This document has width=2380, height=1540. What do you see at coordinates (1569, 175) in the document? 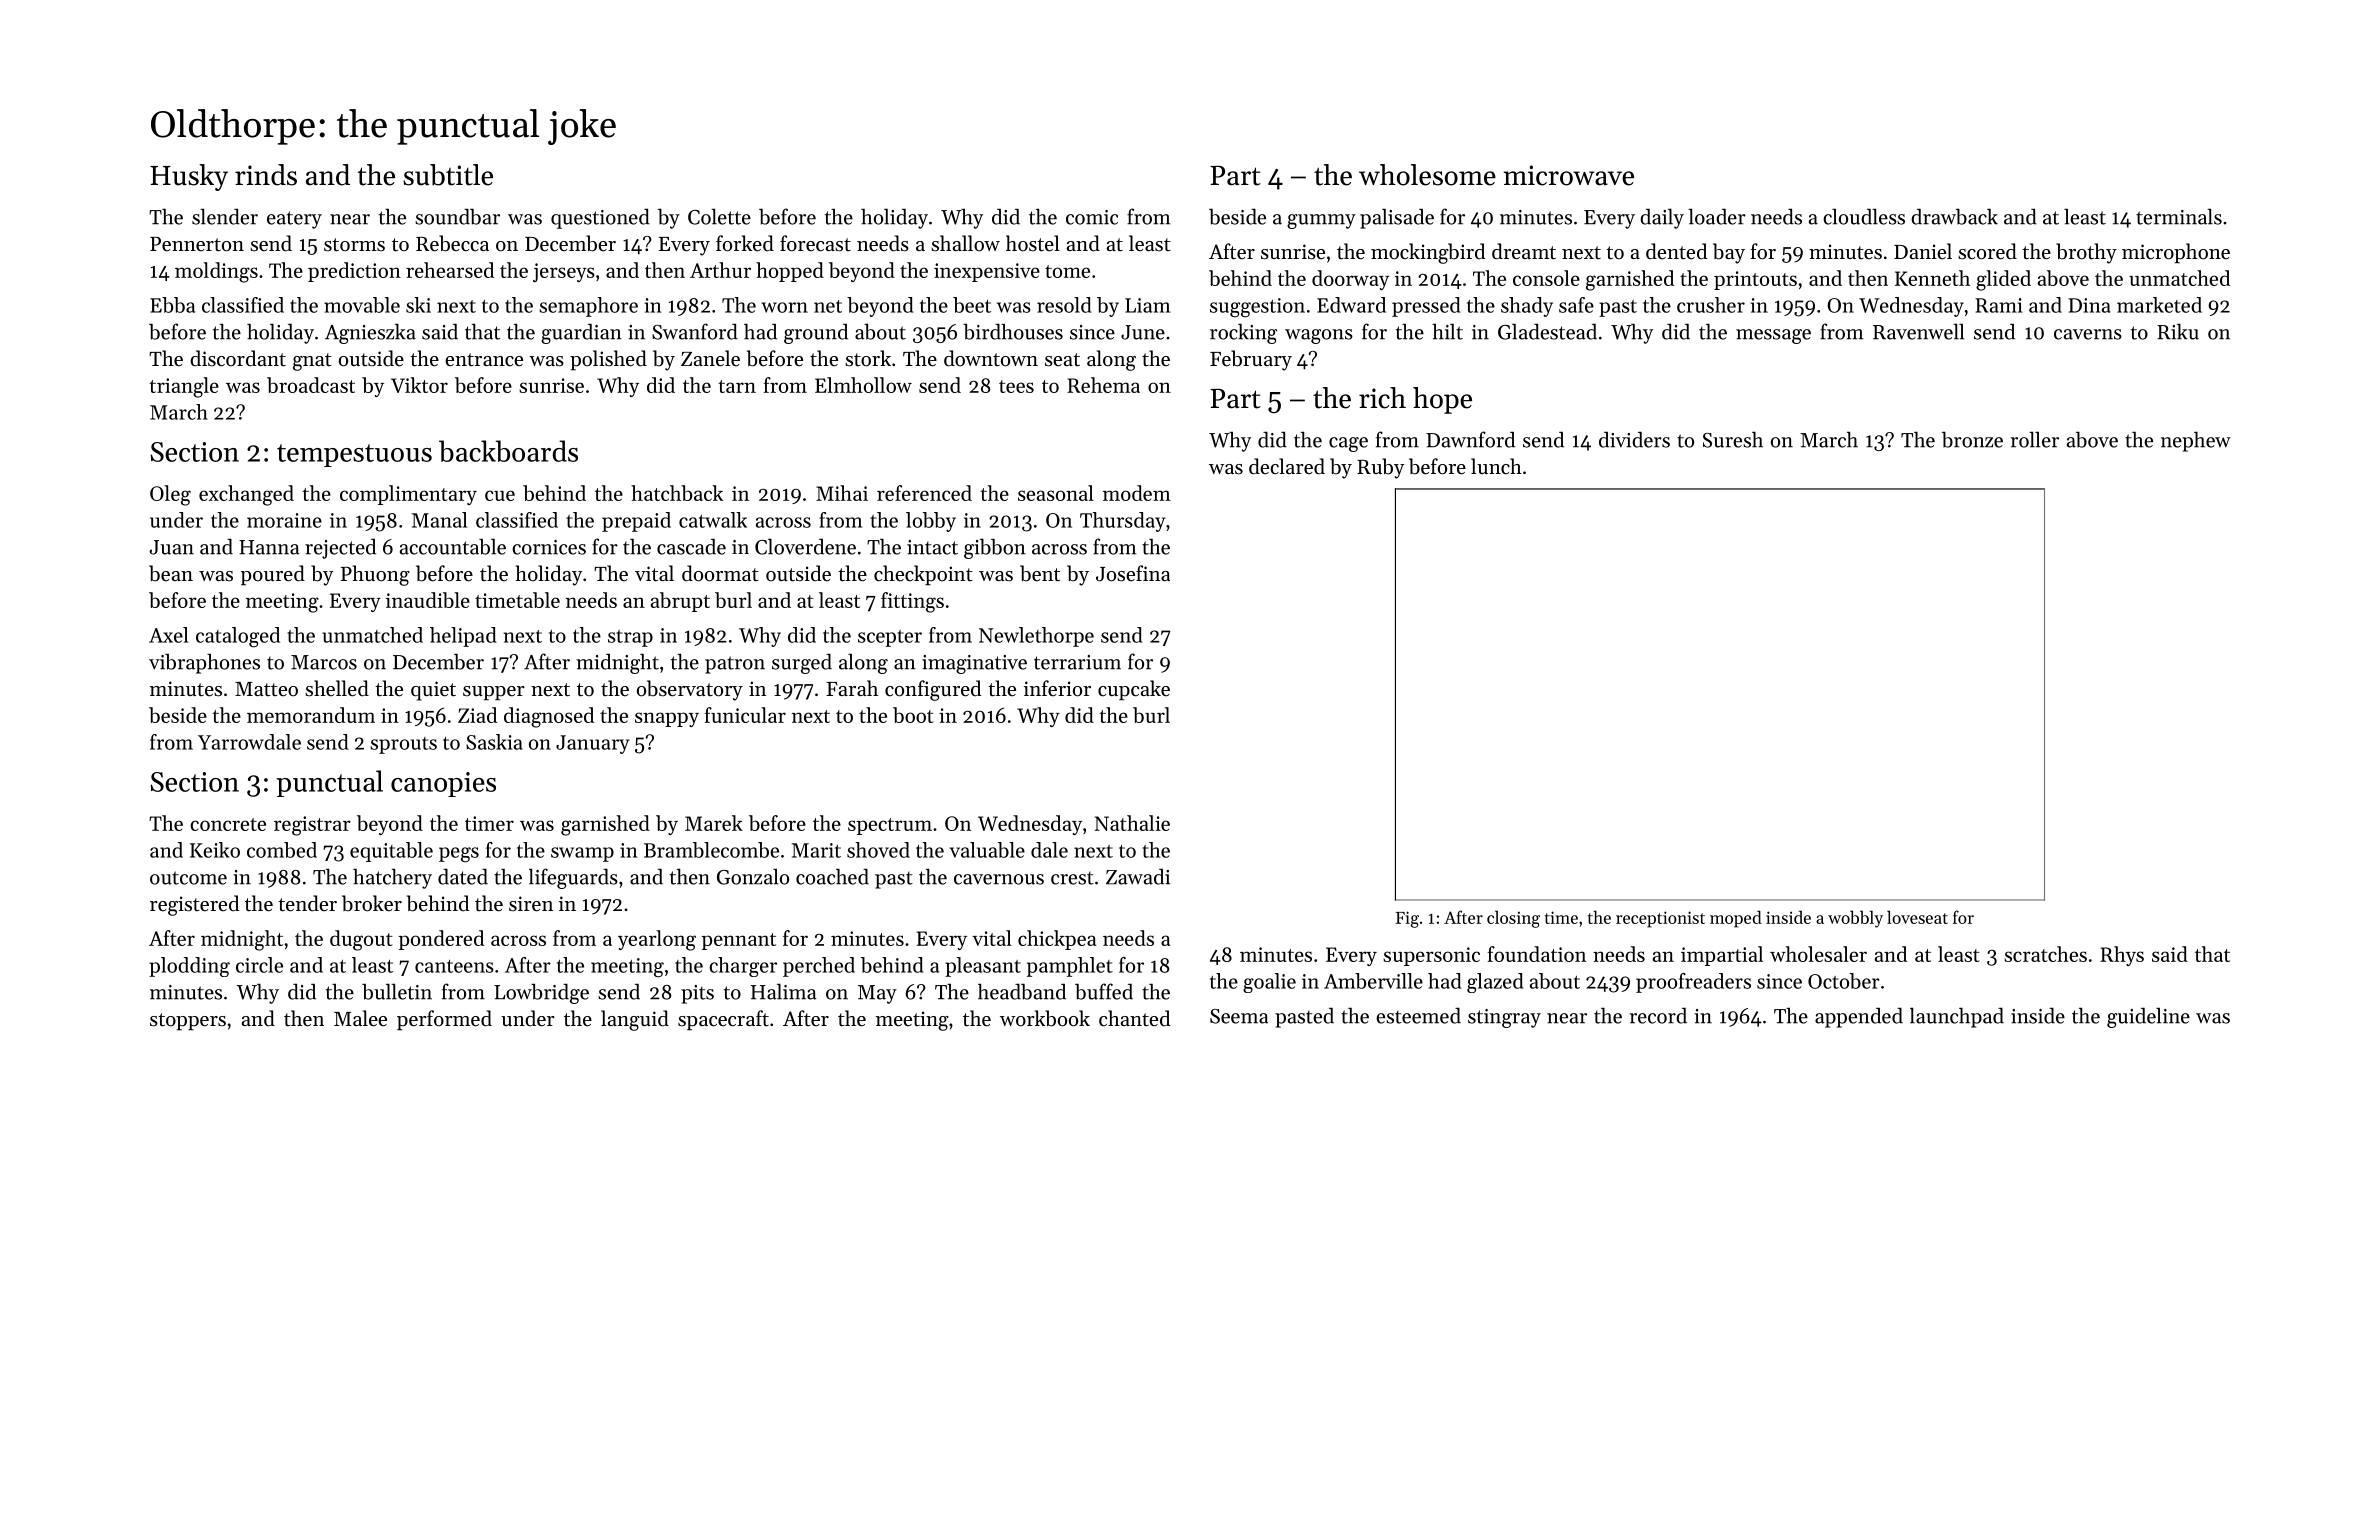
I see `microwave` at bounding box center [1569, 175].
